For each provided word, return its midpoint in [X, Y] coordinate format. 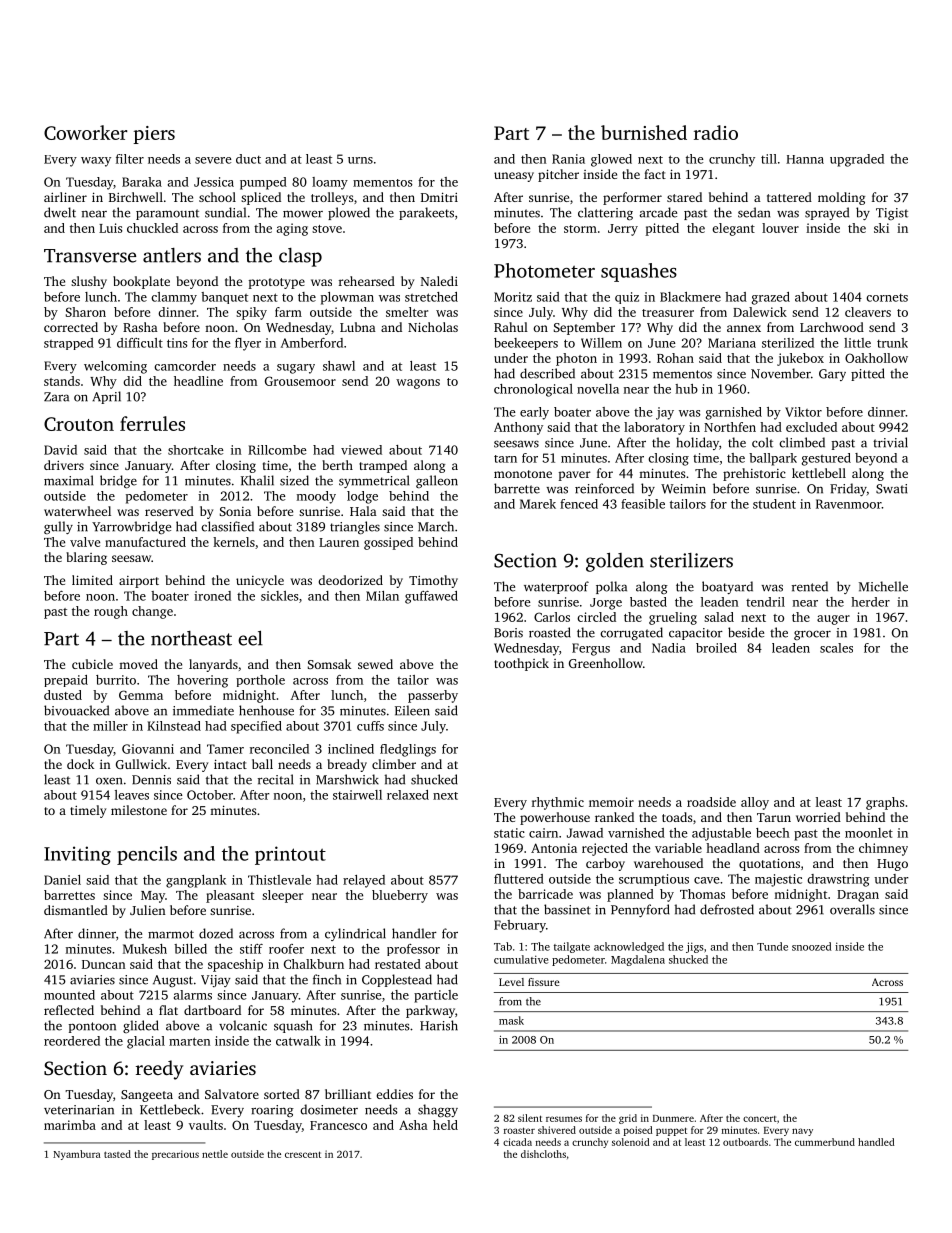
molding [841, 198]
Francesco [338, 1125]
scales [836, 648]
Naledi [439, 281]
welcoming [115, 367]
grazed [771, 298]
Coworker [86, 132]
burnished [644, 132]
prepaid [66, 681]
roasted [550, 632]
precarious [175, 1155]
